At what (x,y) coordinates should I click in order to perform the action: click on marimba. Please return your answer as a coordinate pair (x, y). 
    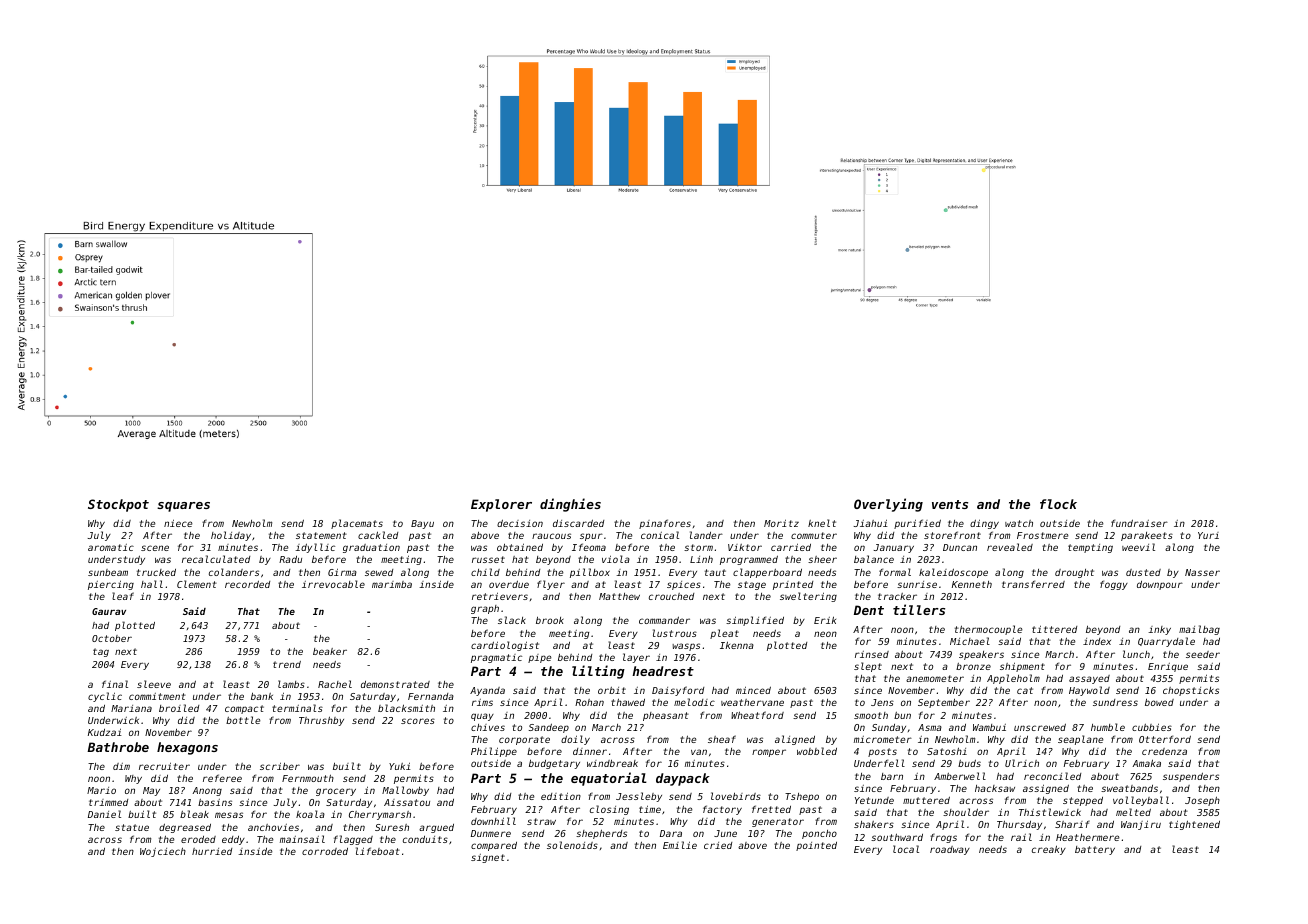
    Looking at the image, I should click on (392, 584).
